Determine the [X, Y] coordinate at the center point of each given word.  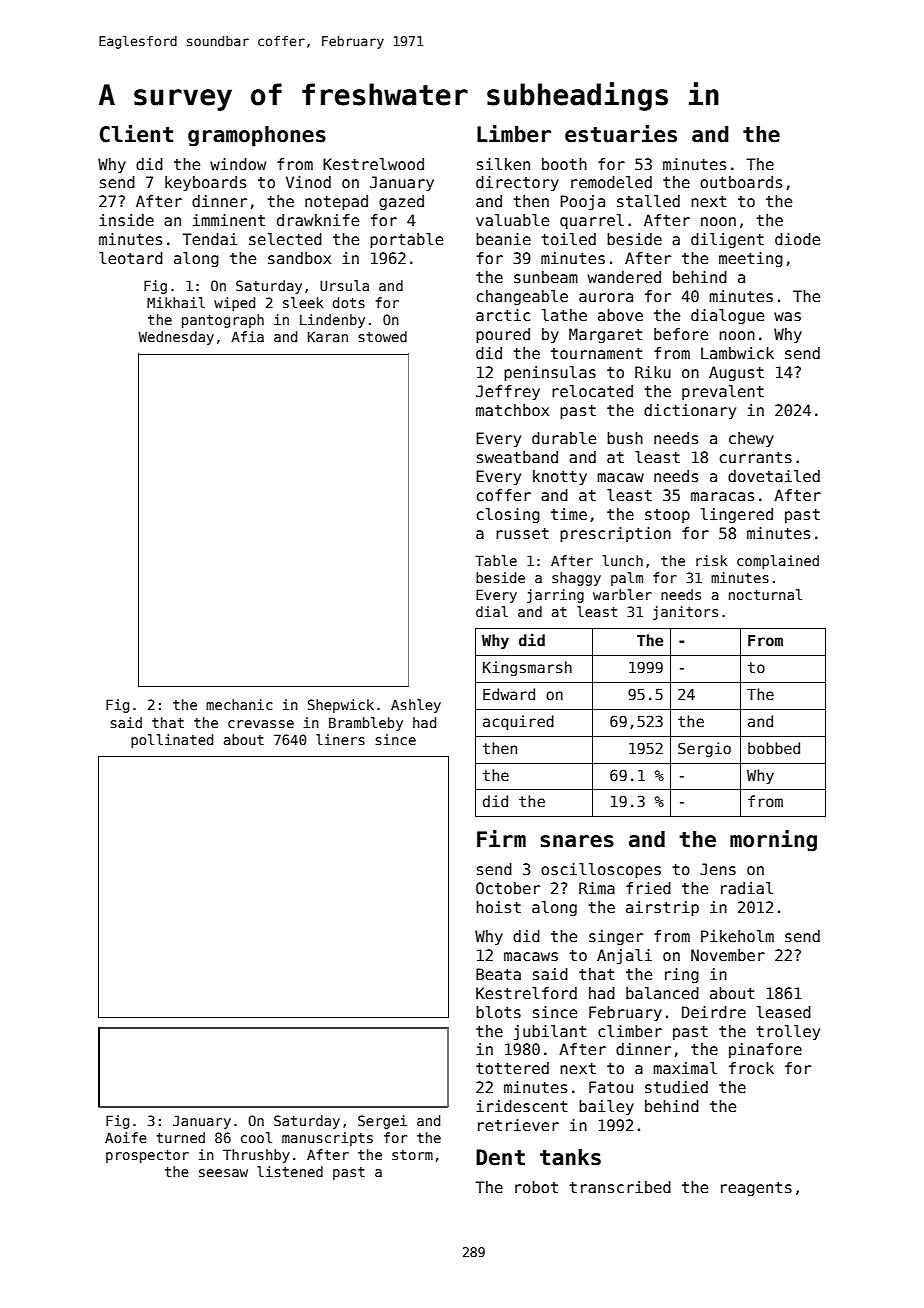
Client [136, 134]
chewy [751, 439]
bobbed [774, 748]
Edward [509, 694]
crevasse [261, 724]
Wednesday [176, 338]
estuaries [621, 134]
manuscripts [327, 1139]
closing [508, 515]
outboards [741, 182]
